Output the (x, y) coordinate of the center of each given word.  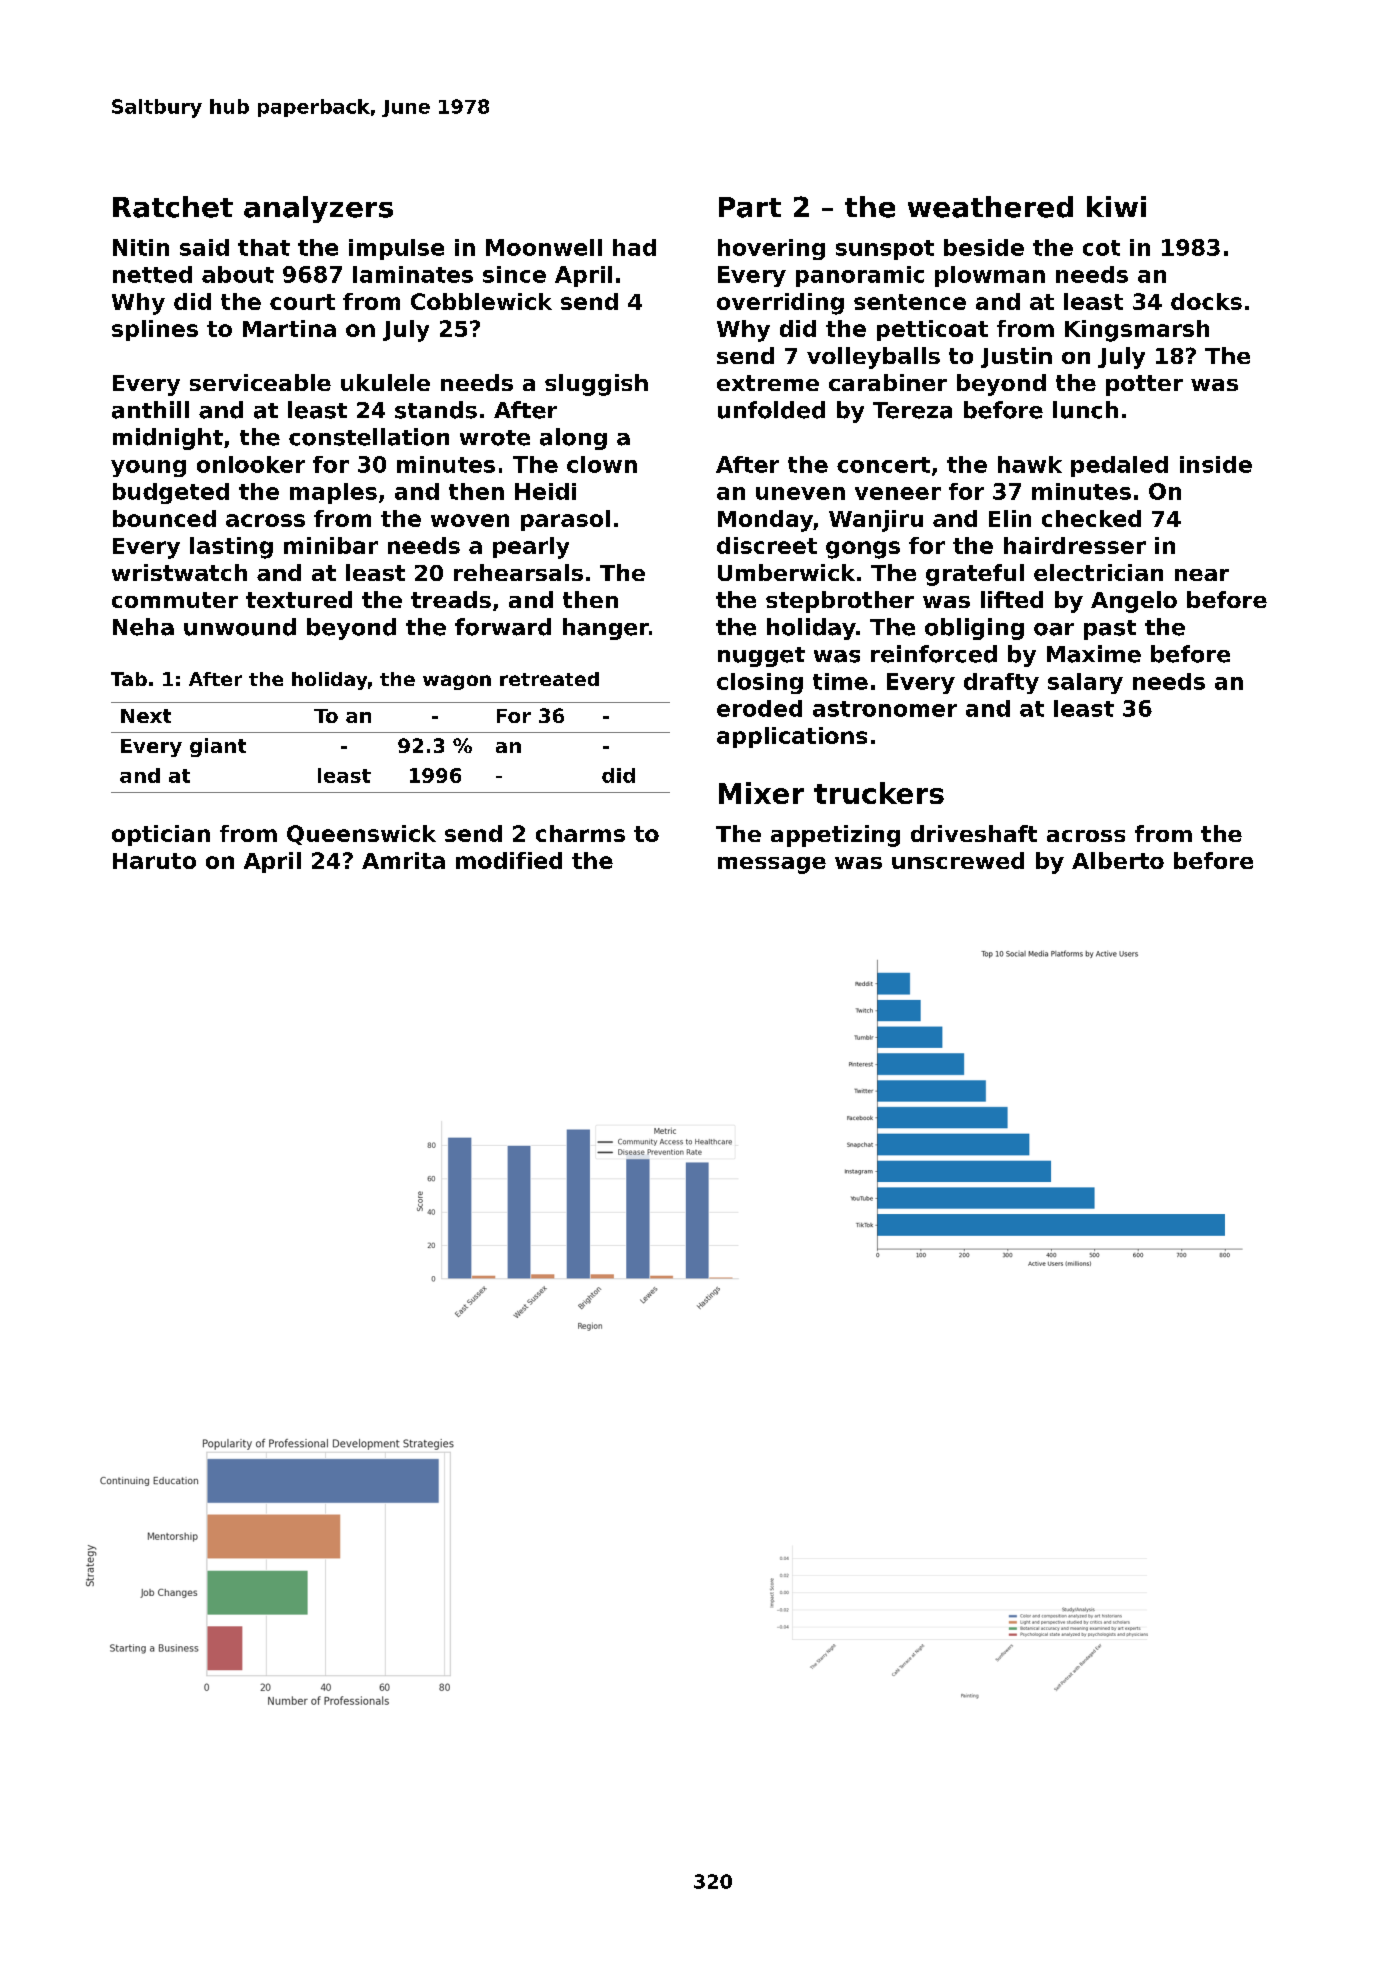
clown (602, 464)
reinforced (934, 654)
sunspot (885, 250)
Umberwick (786, 572)
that (264, 247)
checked (1091, 518)
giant (218, 747)
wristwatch (179, 572)
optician (161, 835)
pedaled (1119, 466)
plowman (990, 276)
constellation (369, 437)
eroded (759, 708)
